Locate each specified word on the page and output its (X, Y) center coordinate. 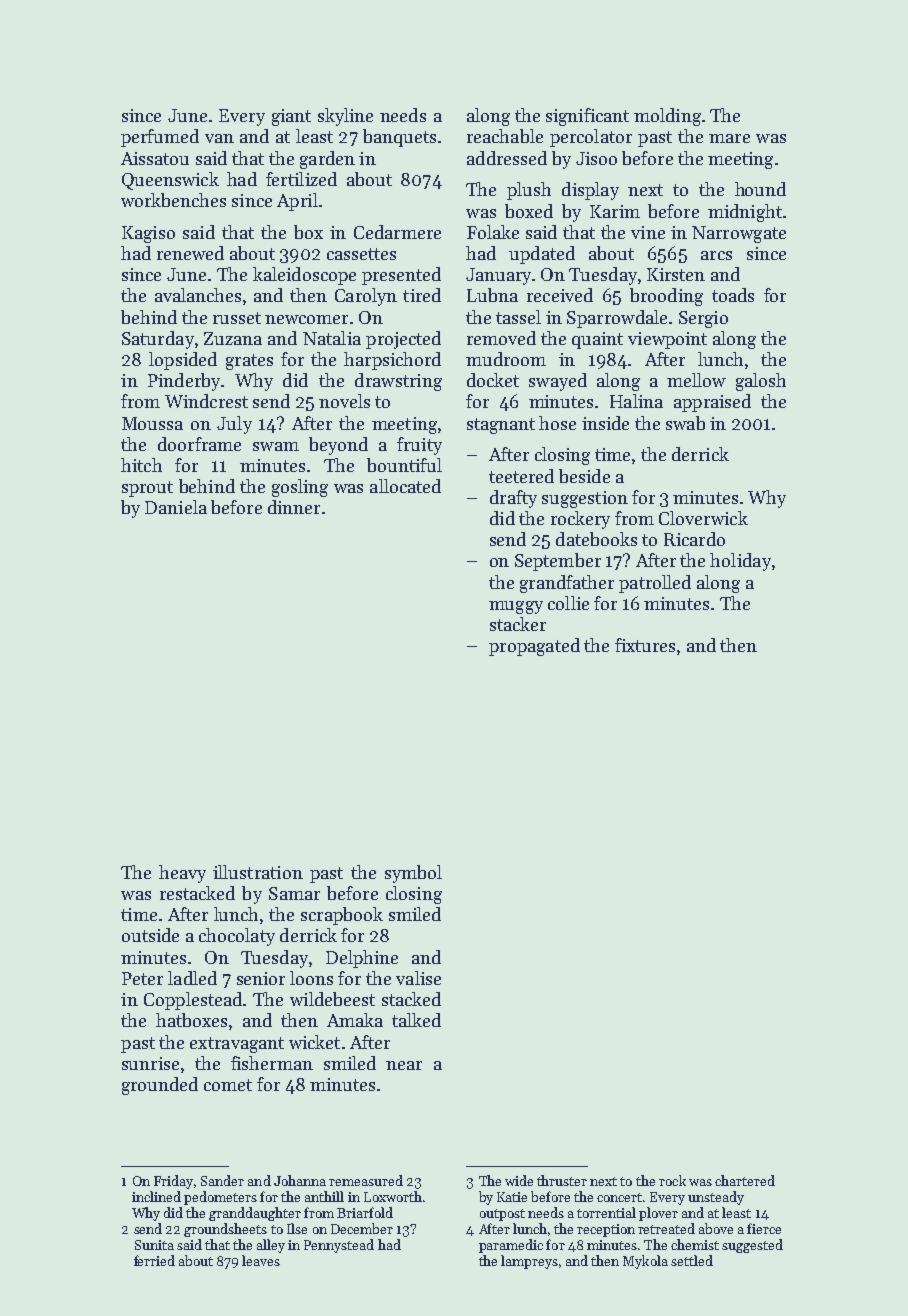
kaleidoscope (304, 276)
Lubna (492, 295)
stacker (518, 624)
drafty (513, 499)
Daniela (176, 507)
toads (733, 295)
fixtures (645, 645)
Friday (173, 1182)
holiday (740, 562)
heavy (182, 874)
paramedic (511, 1246)
